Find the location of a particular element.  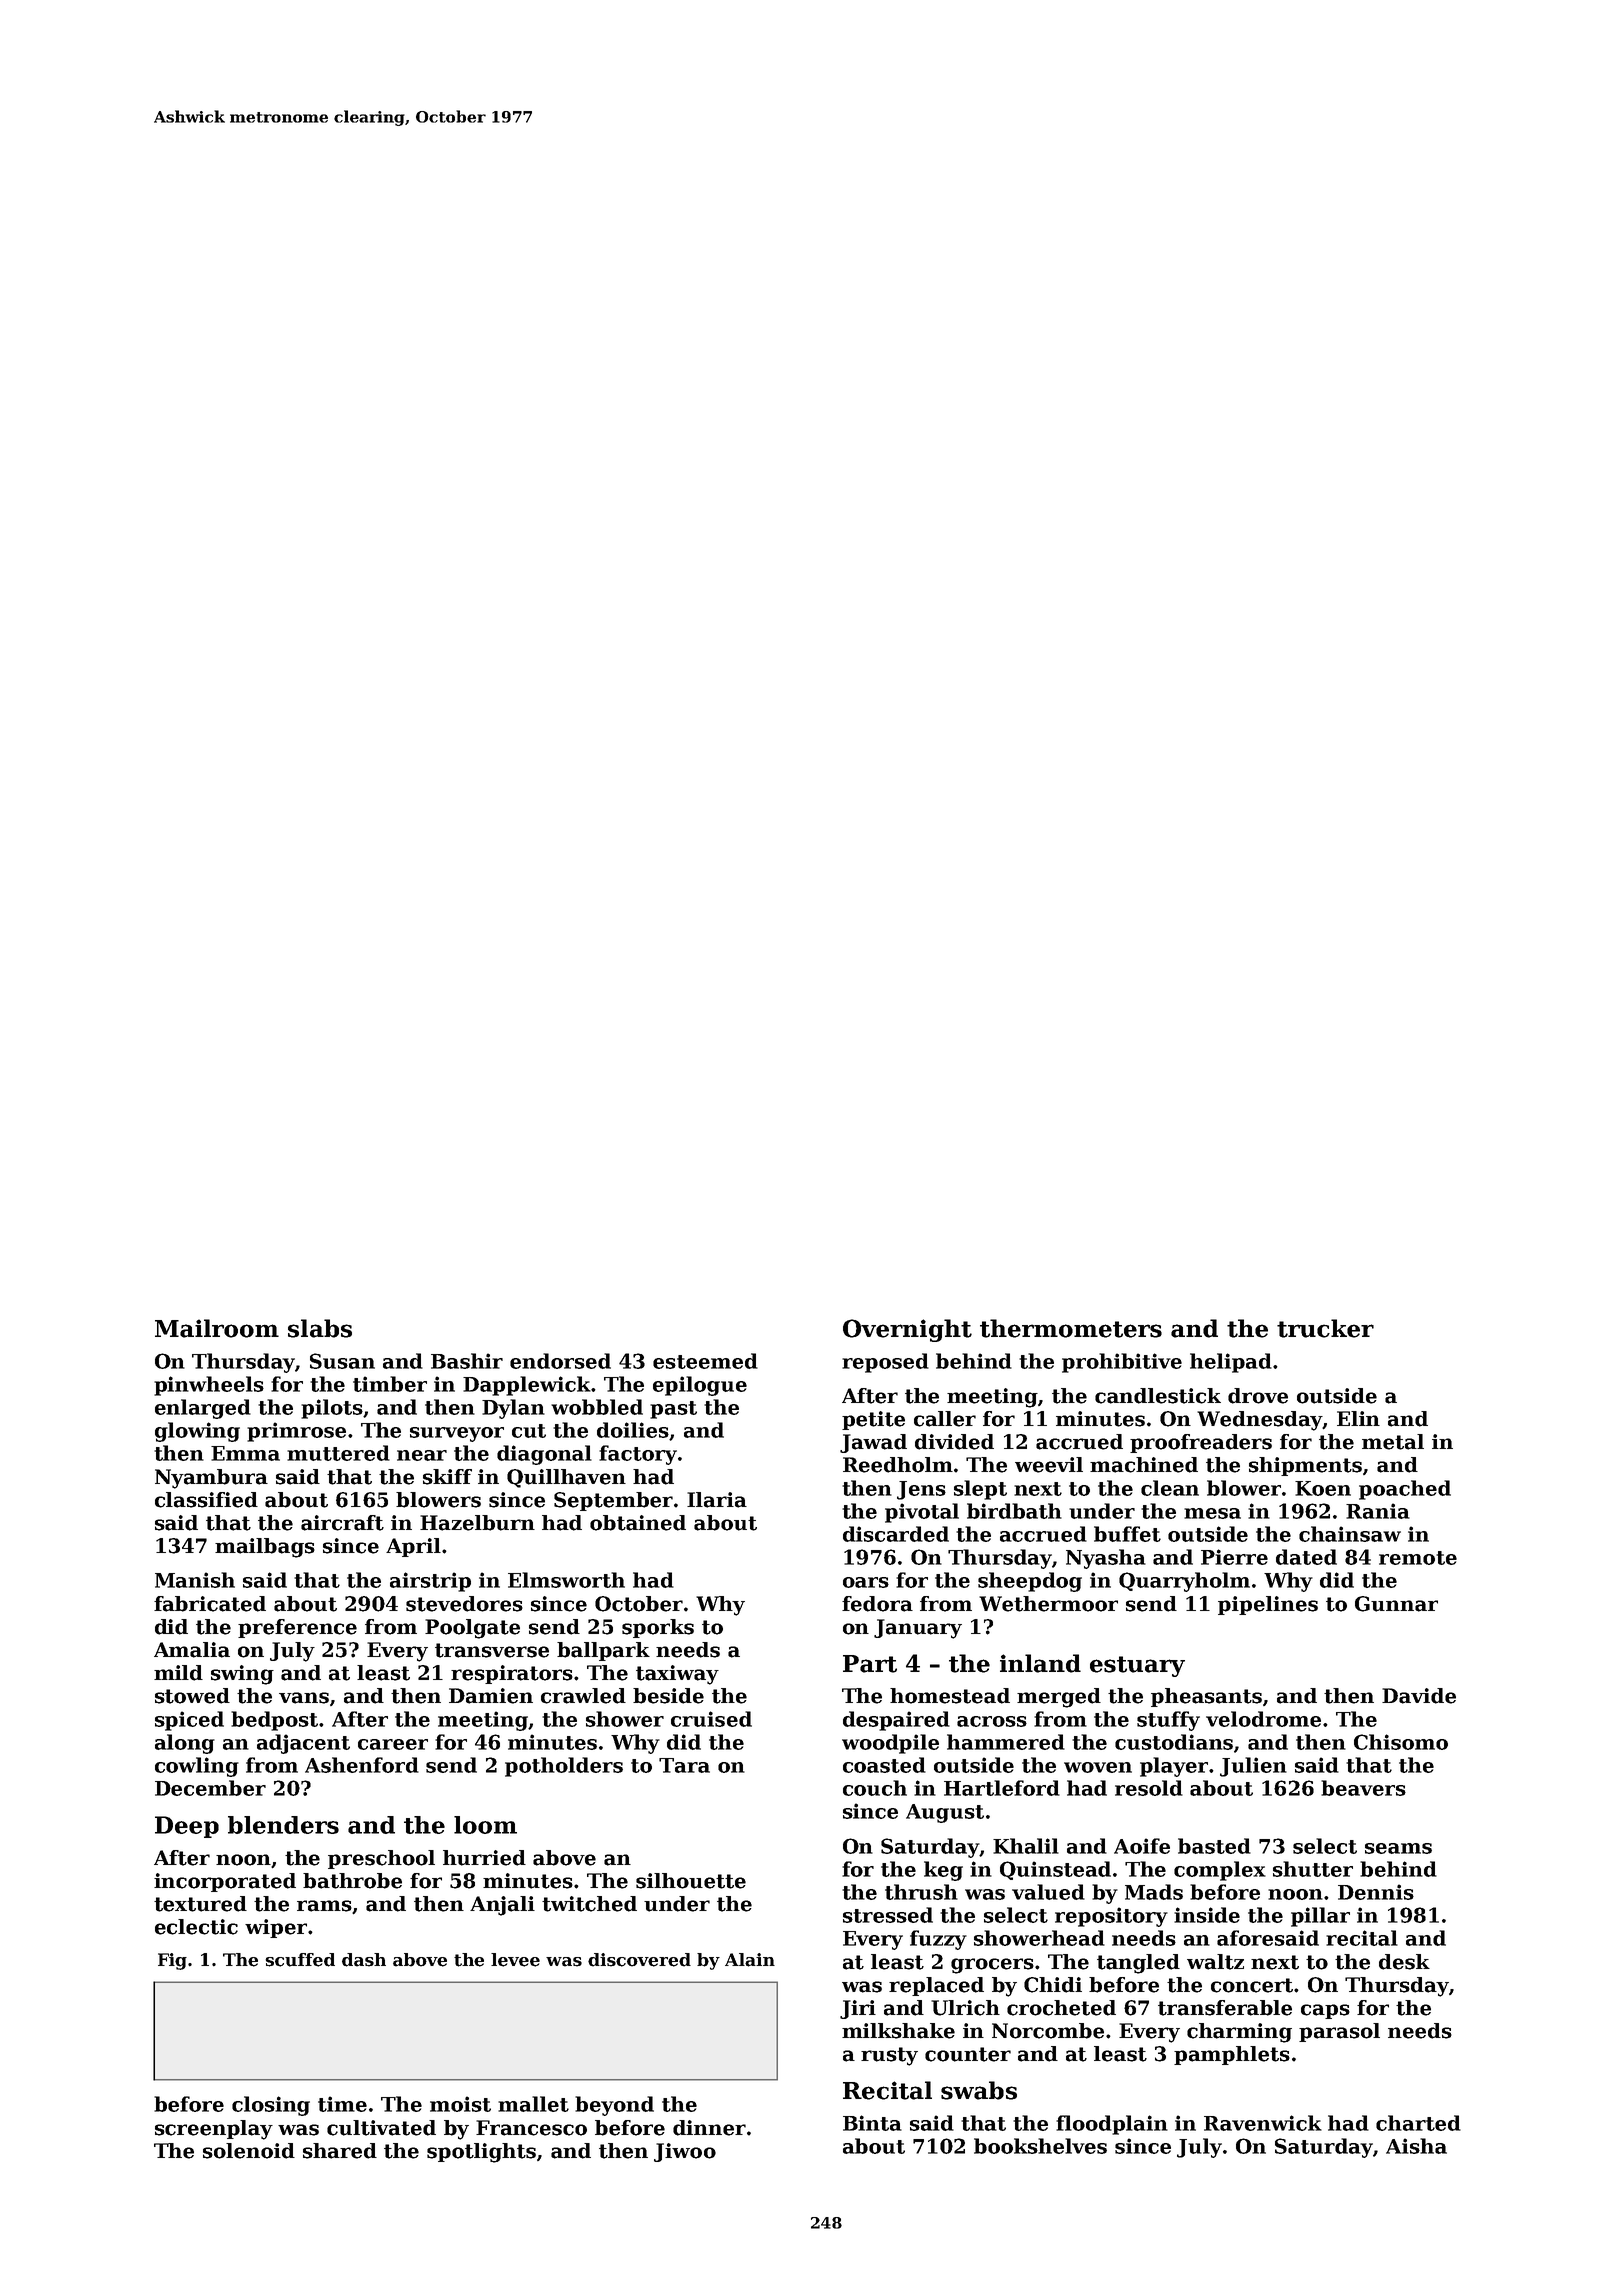

endorsed is located at coordinates (560, 1361).
